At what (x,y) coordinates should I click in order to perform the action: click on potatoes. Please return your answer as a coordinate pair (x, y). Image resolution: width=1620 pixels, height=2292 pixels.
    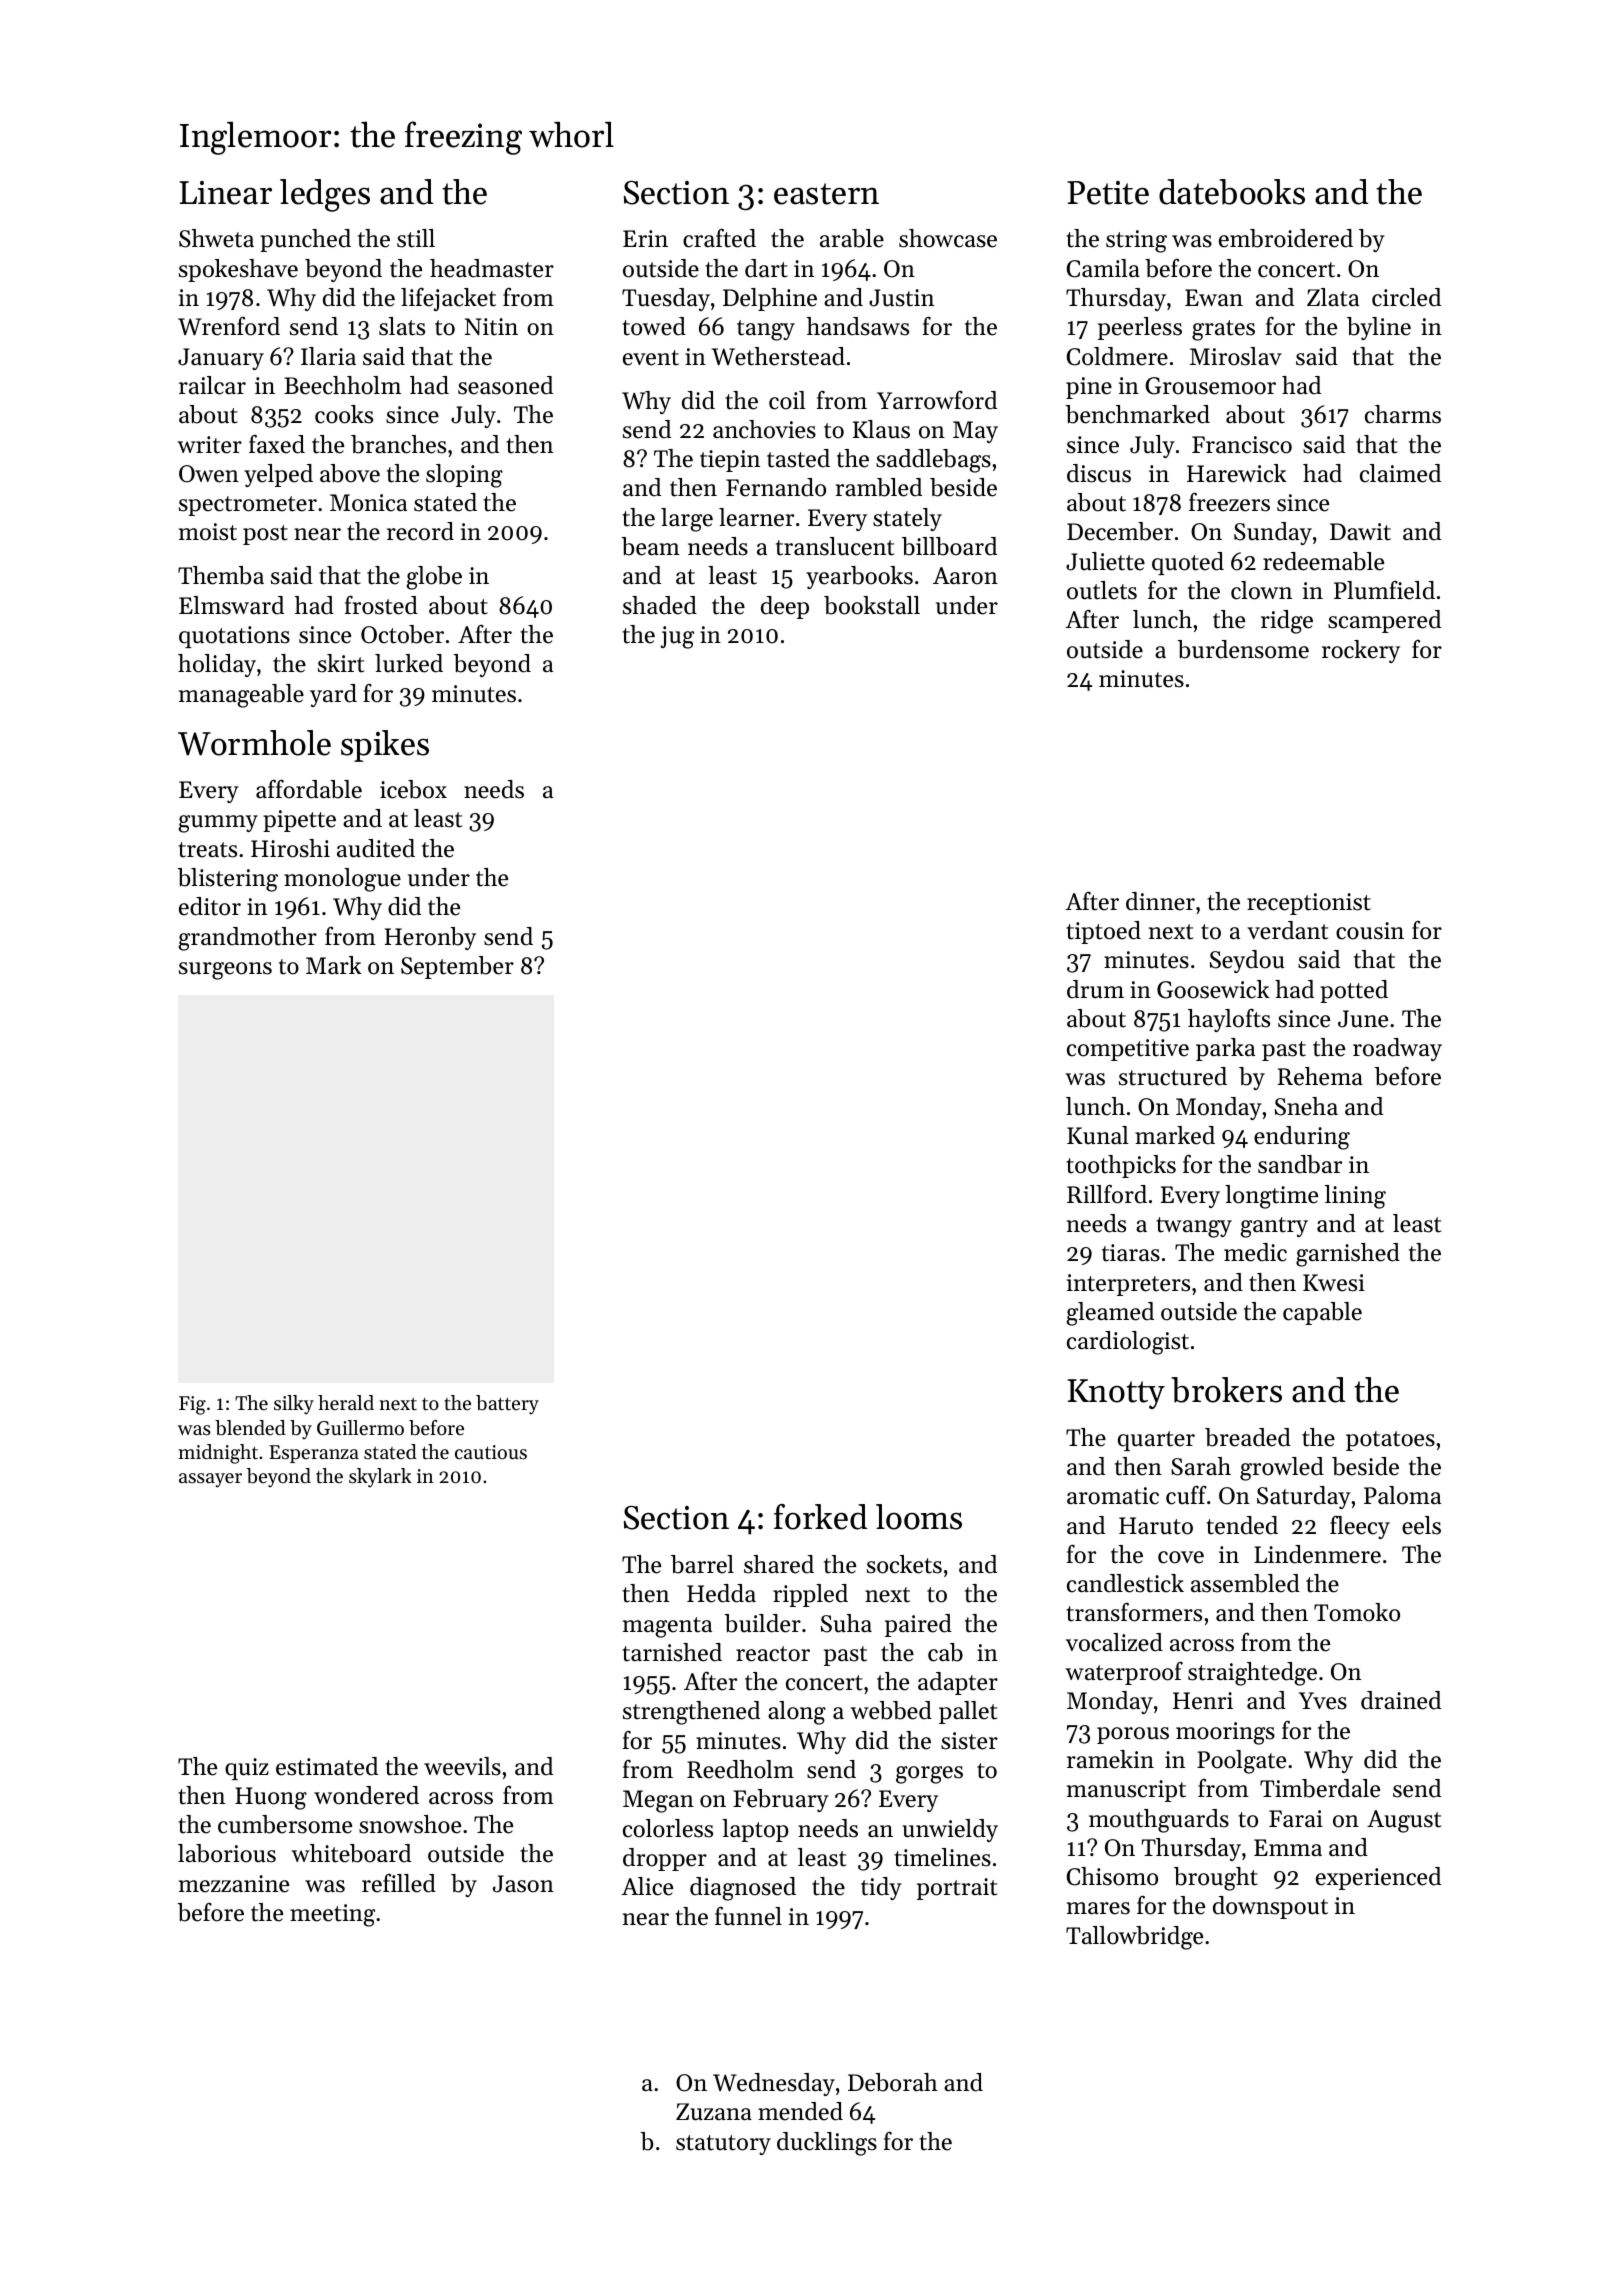
    Looking at the image, I should click on (1390, 1441).
